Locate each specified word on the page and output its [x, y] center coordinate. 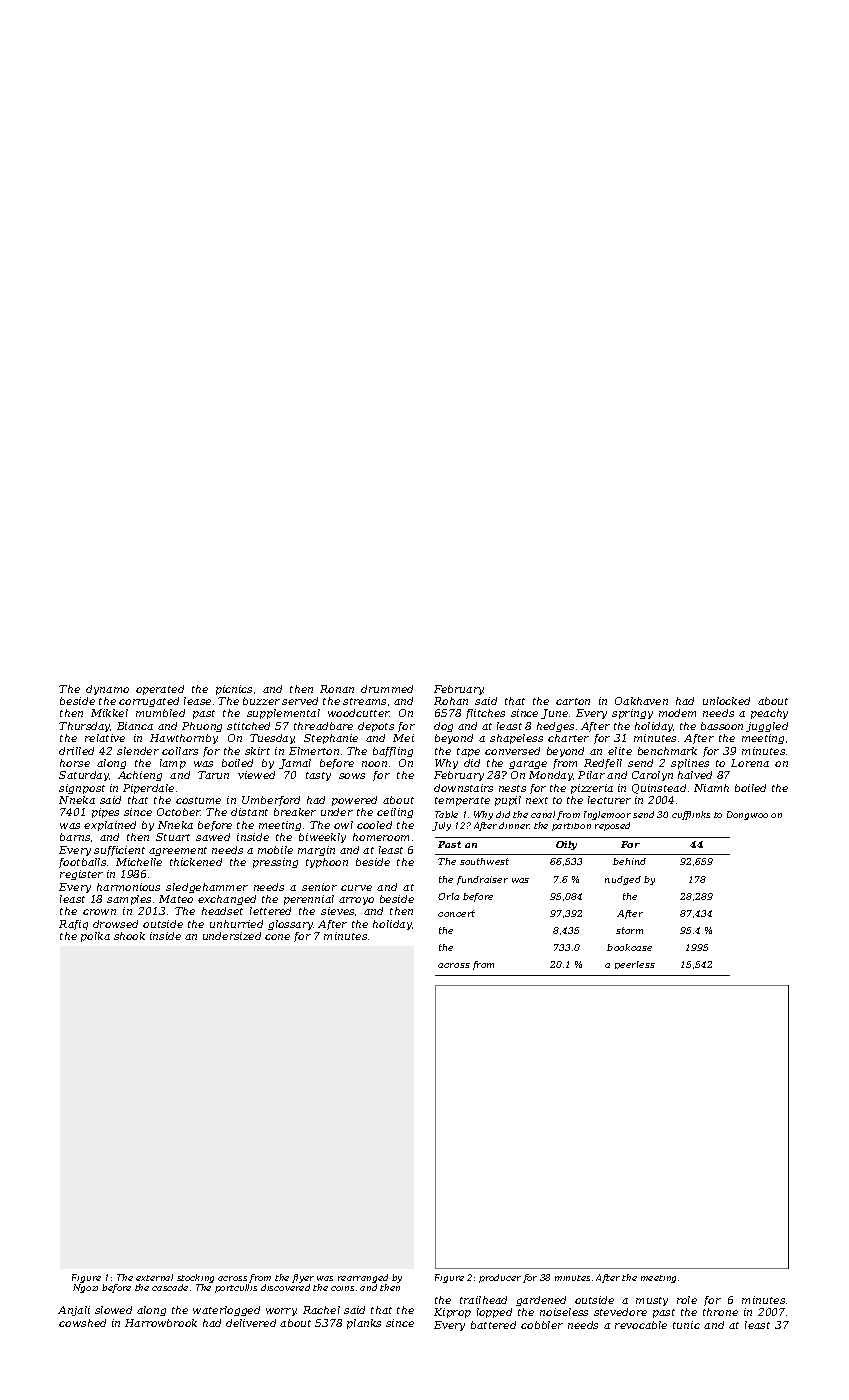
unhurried [236, 924]
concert [456, 913]
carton [573, 701]
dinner [514, 825]
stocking [195, 1278]
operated [160, 690]
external [154, 1277]
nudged [623, 880]
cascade [170, 1287]
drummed [387, 689]
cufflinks [691, 815]
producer [500, 1278]
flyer [303, 1278]
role [687, 1300]
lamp [173, 764]
